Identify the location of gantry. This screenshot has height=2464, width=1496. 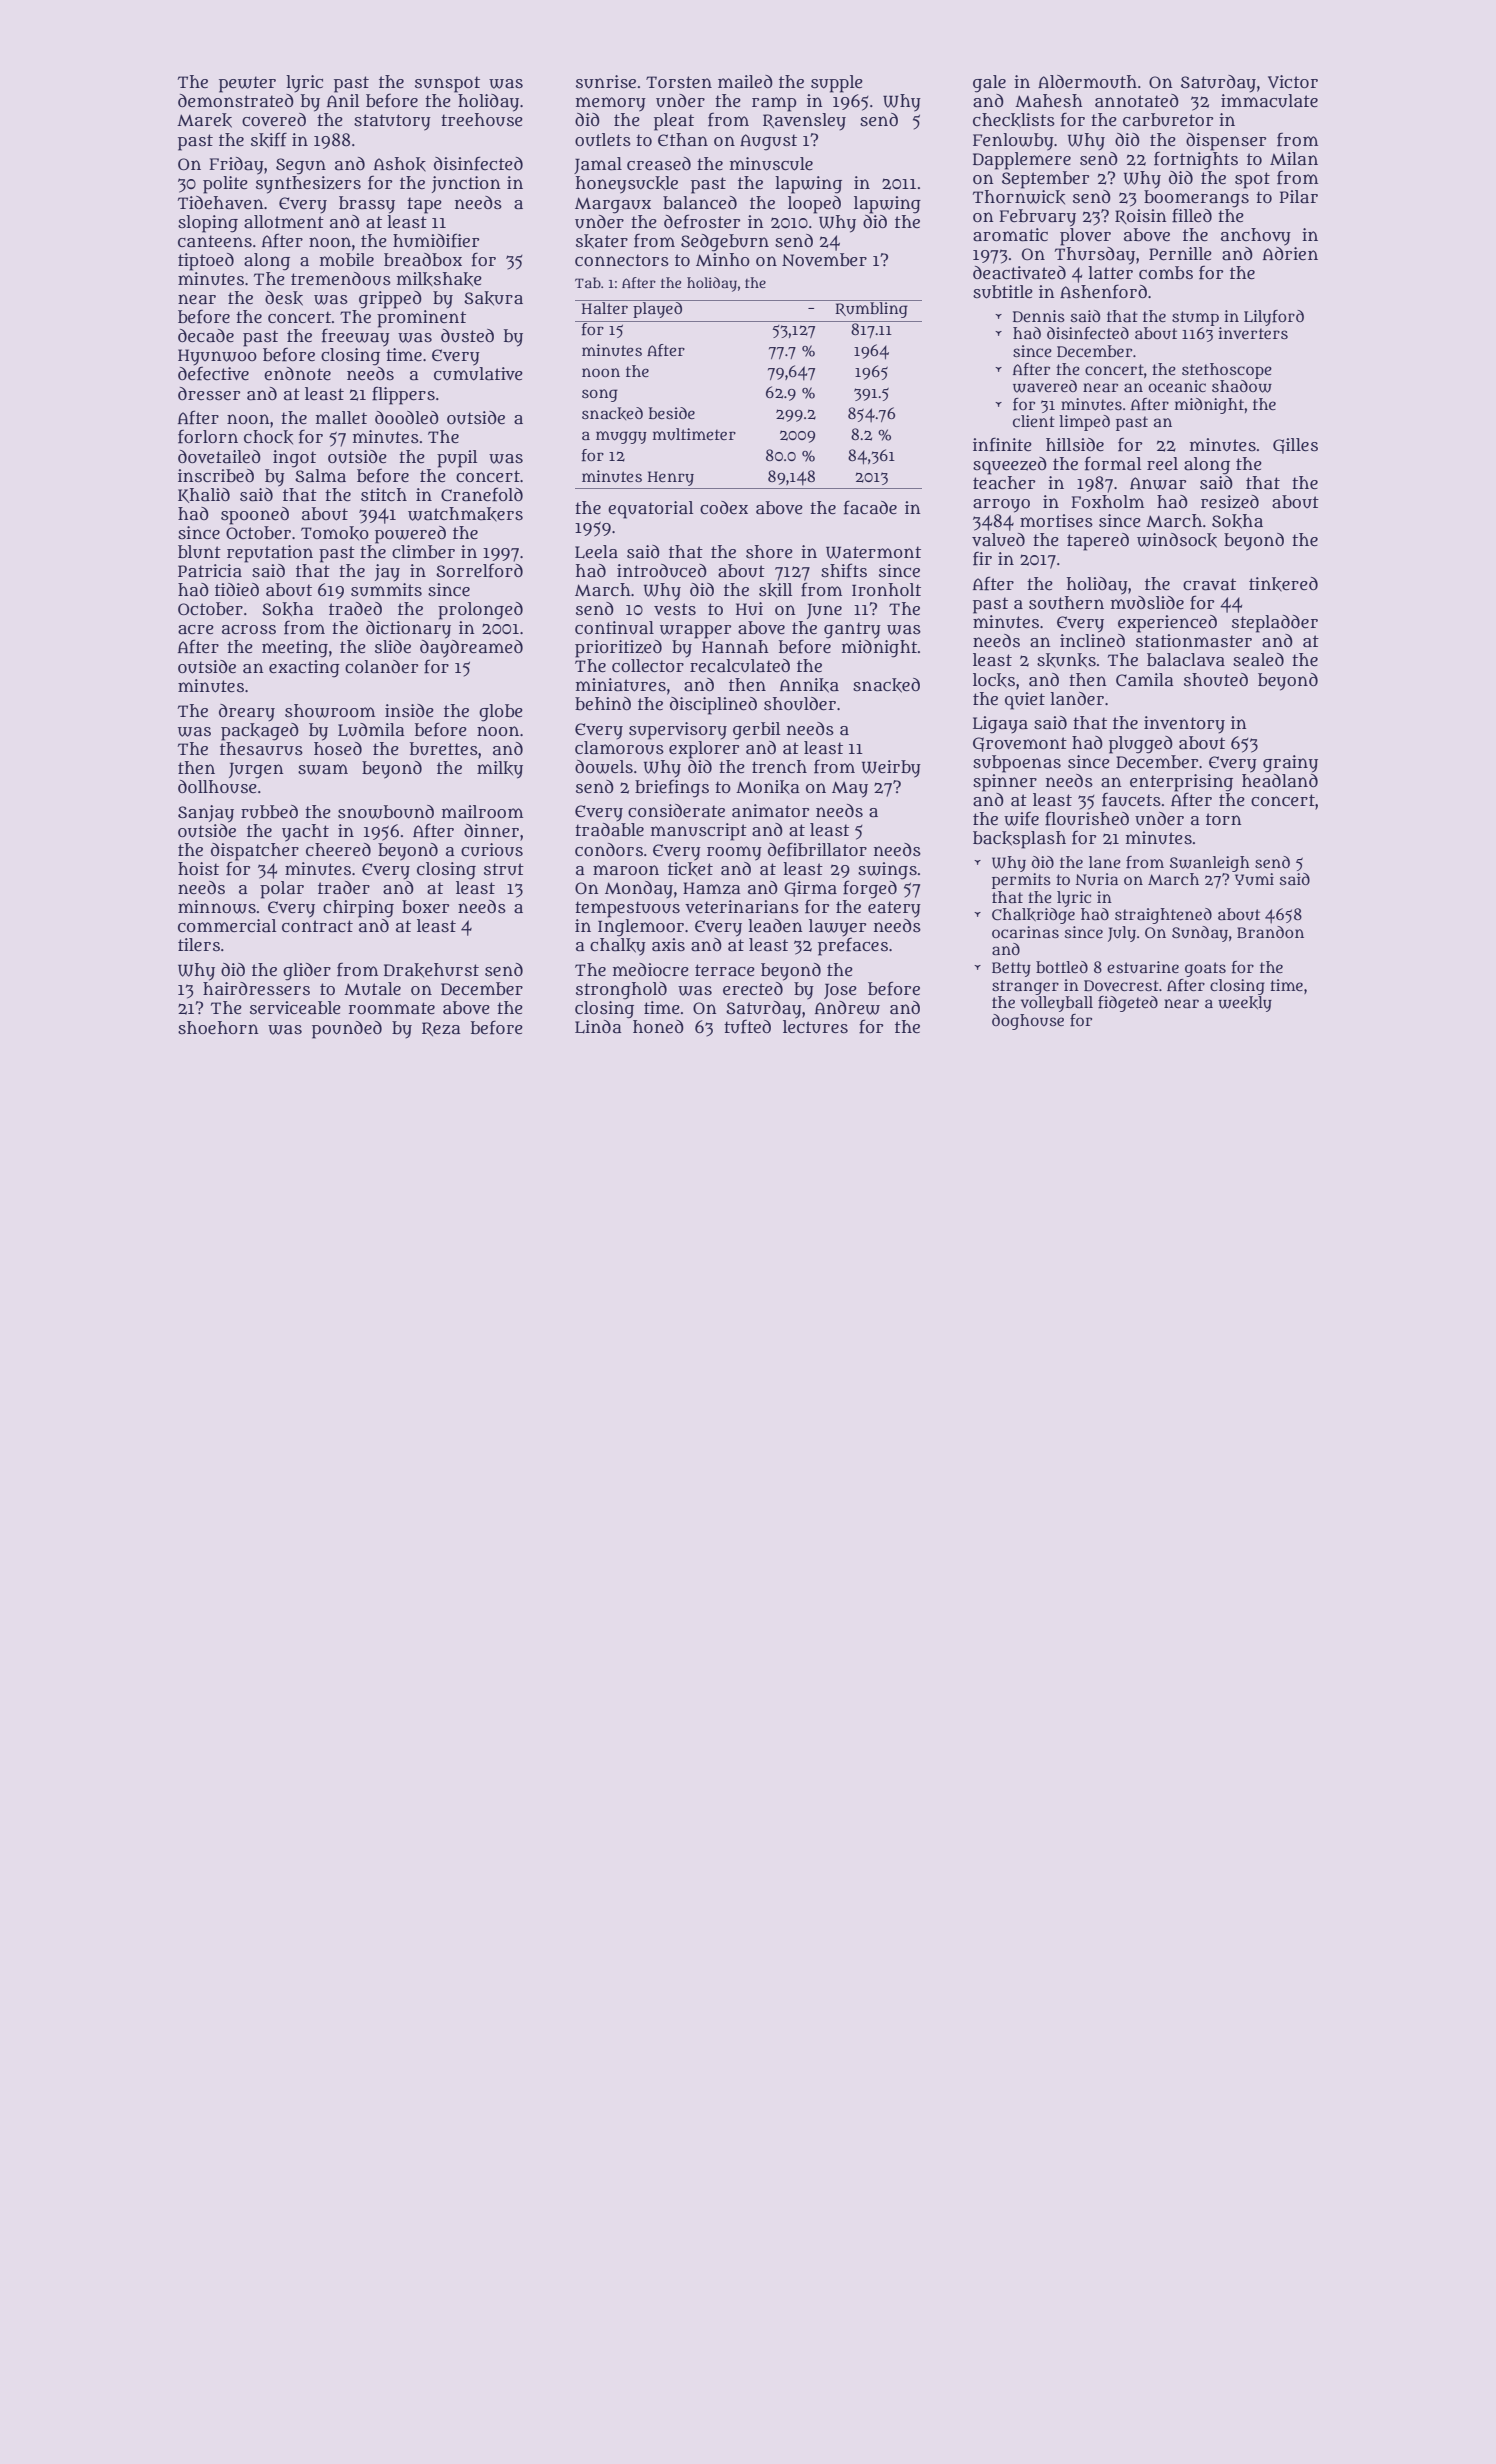
(852, 630).
